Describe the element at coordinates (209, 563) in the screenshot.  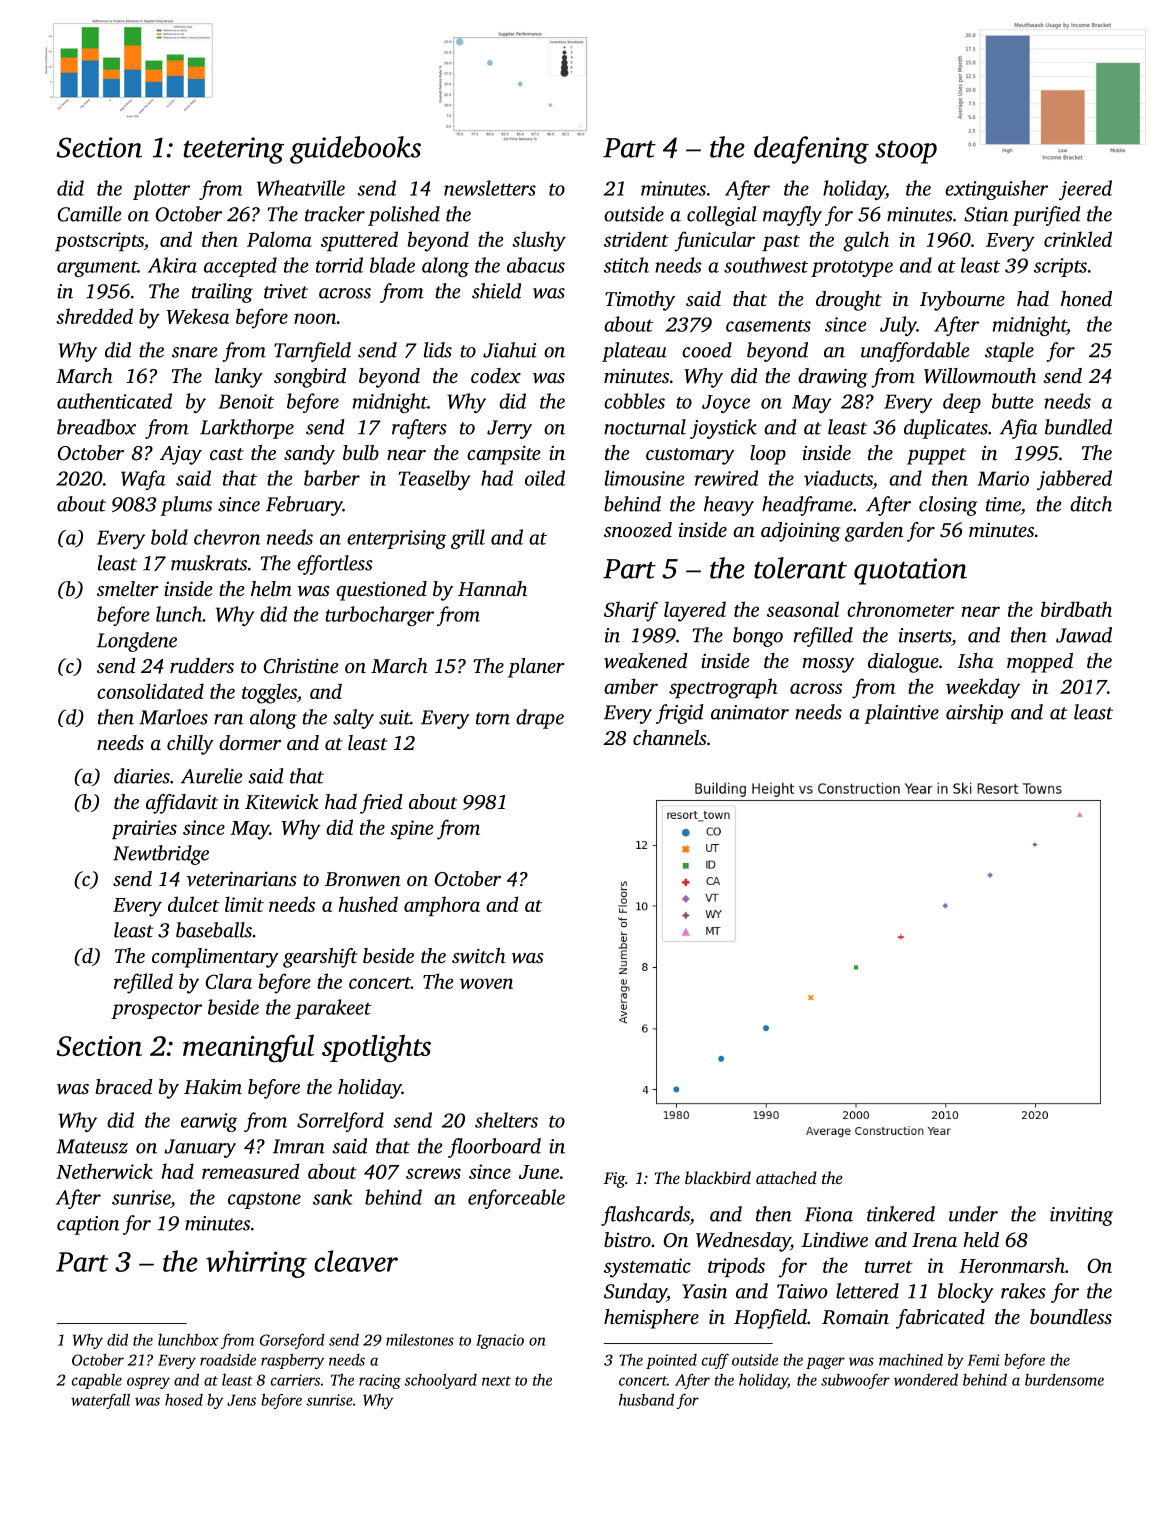
I see `muskrats` at that location.
